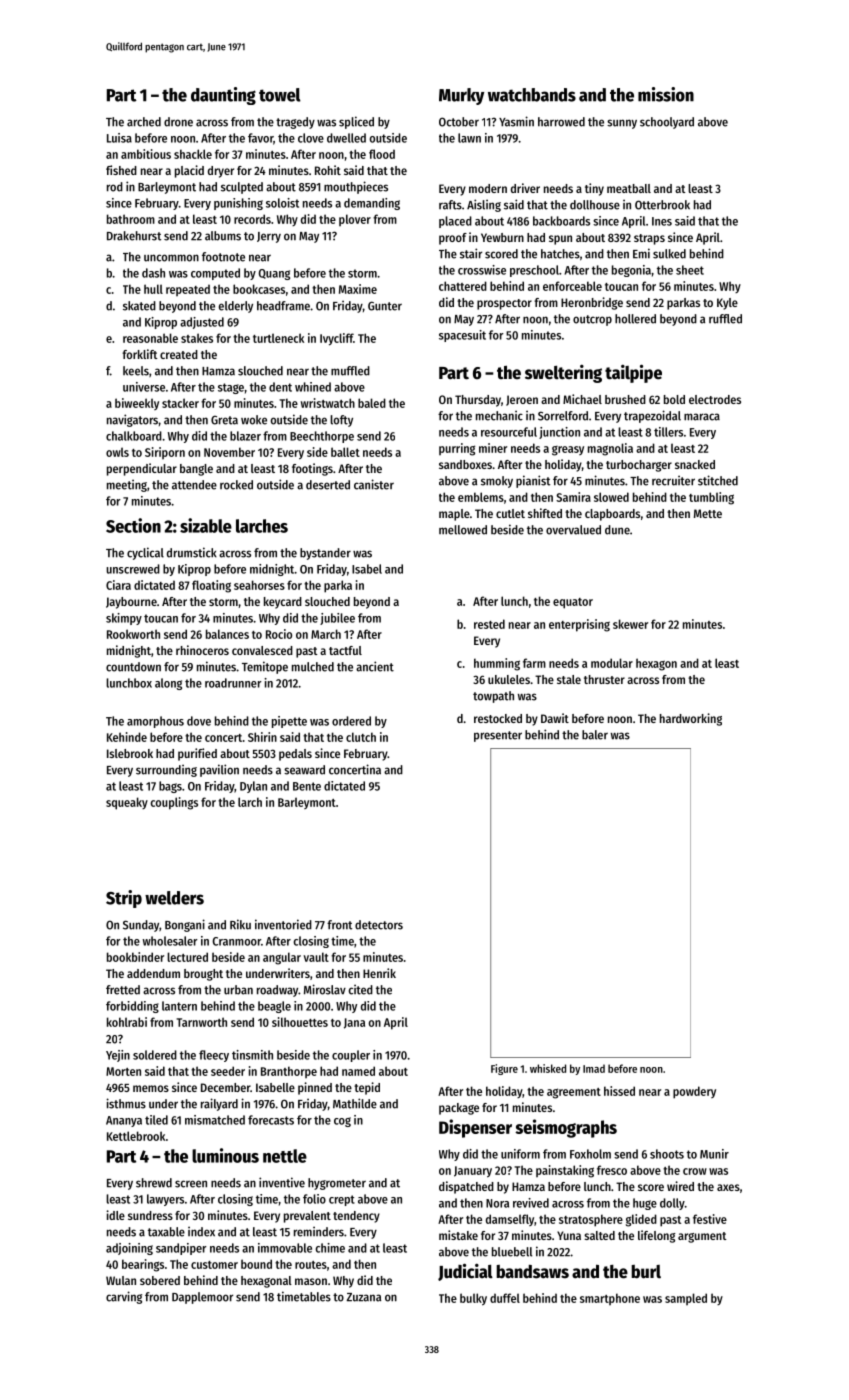 Image resolution: width=849 pixels, height=1400 pixels. Describe the element at coordinates (691, 719) in the page. I see `hardworking` at that location.
